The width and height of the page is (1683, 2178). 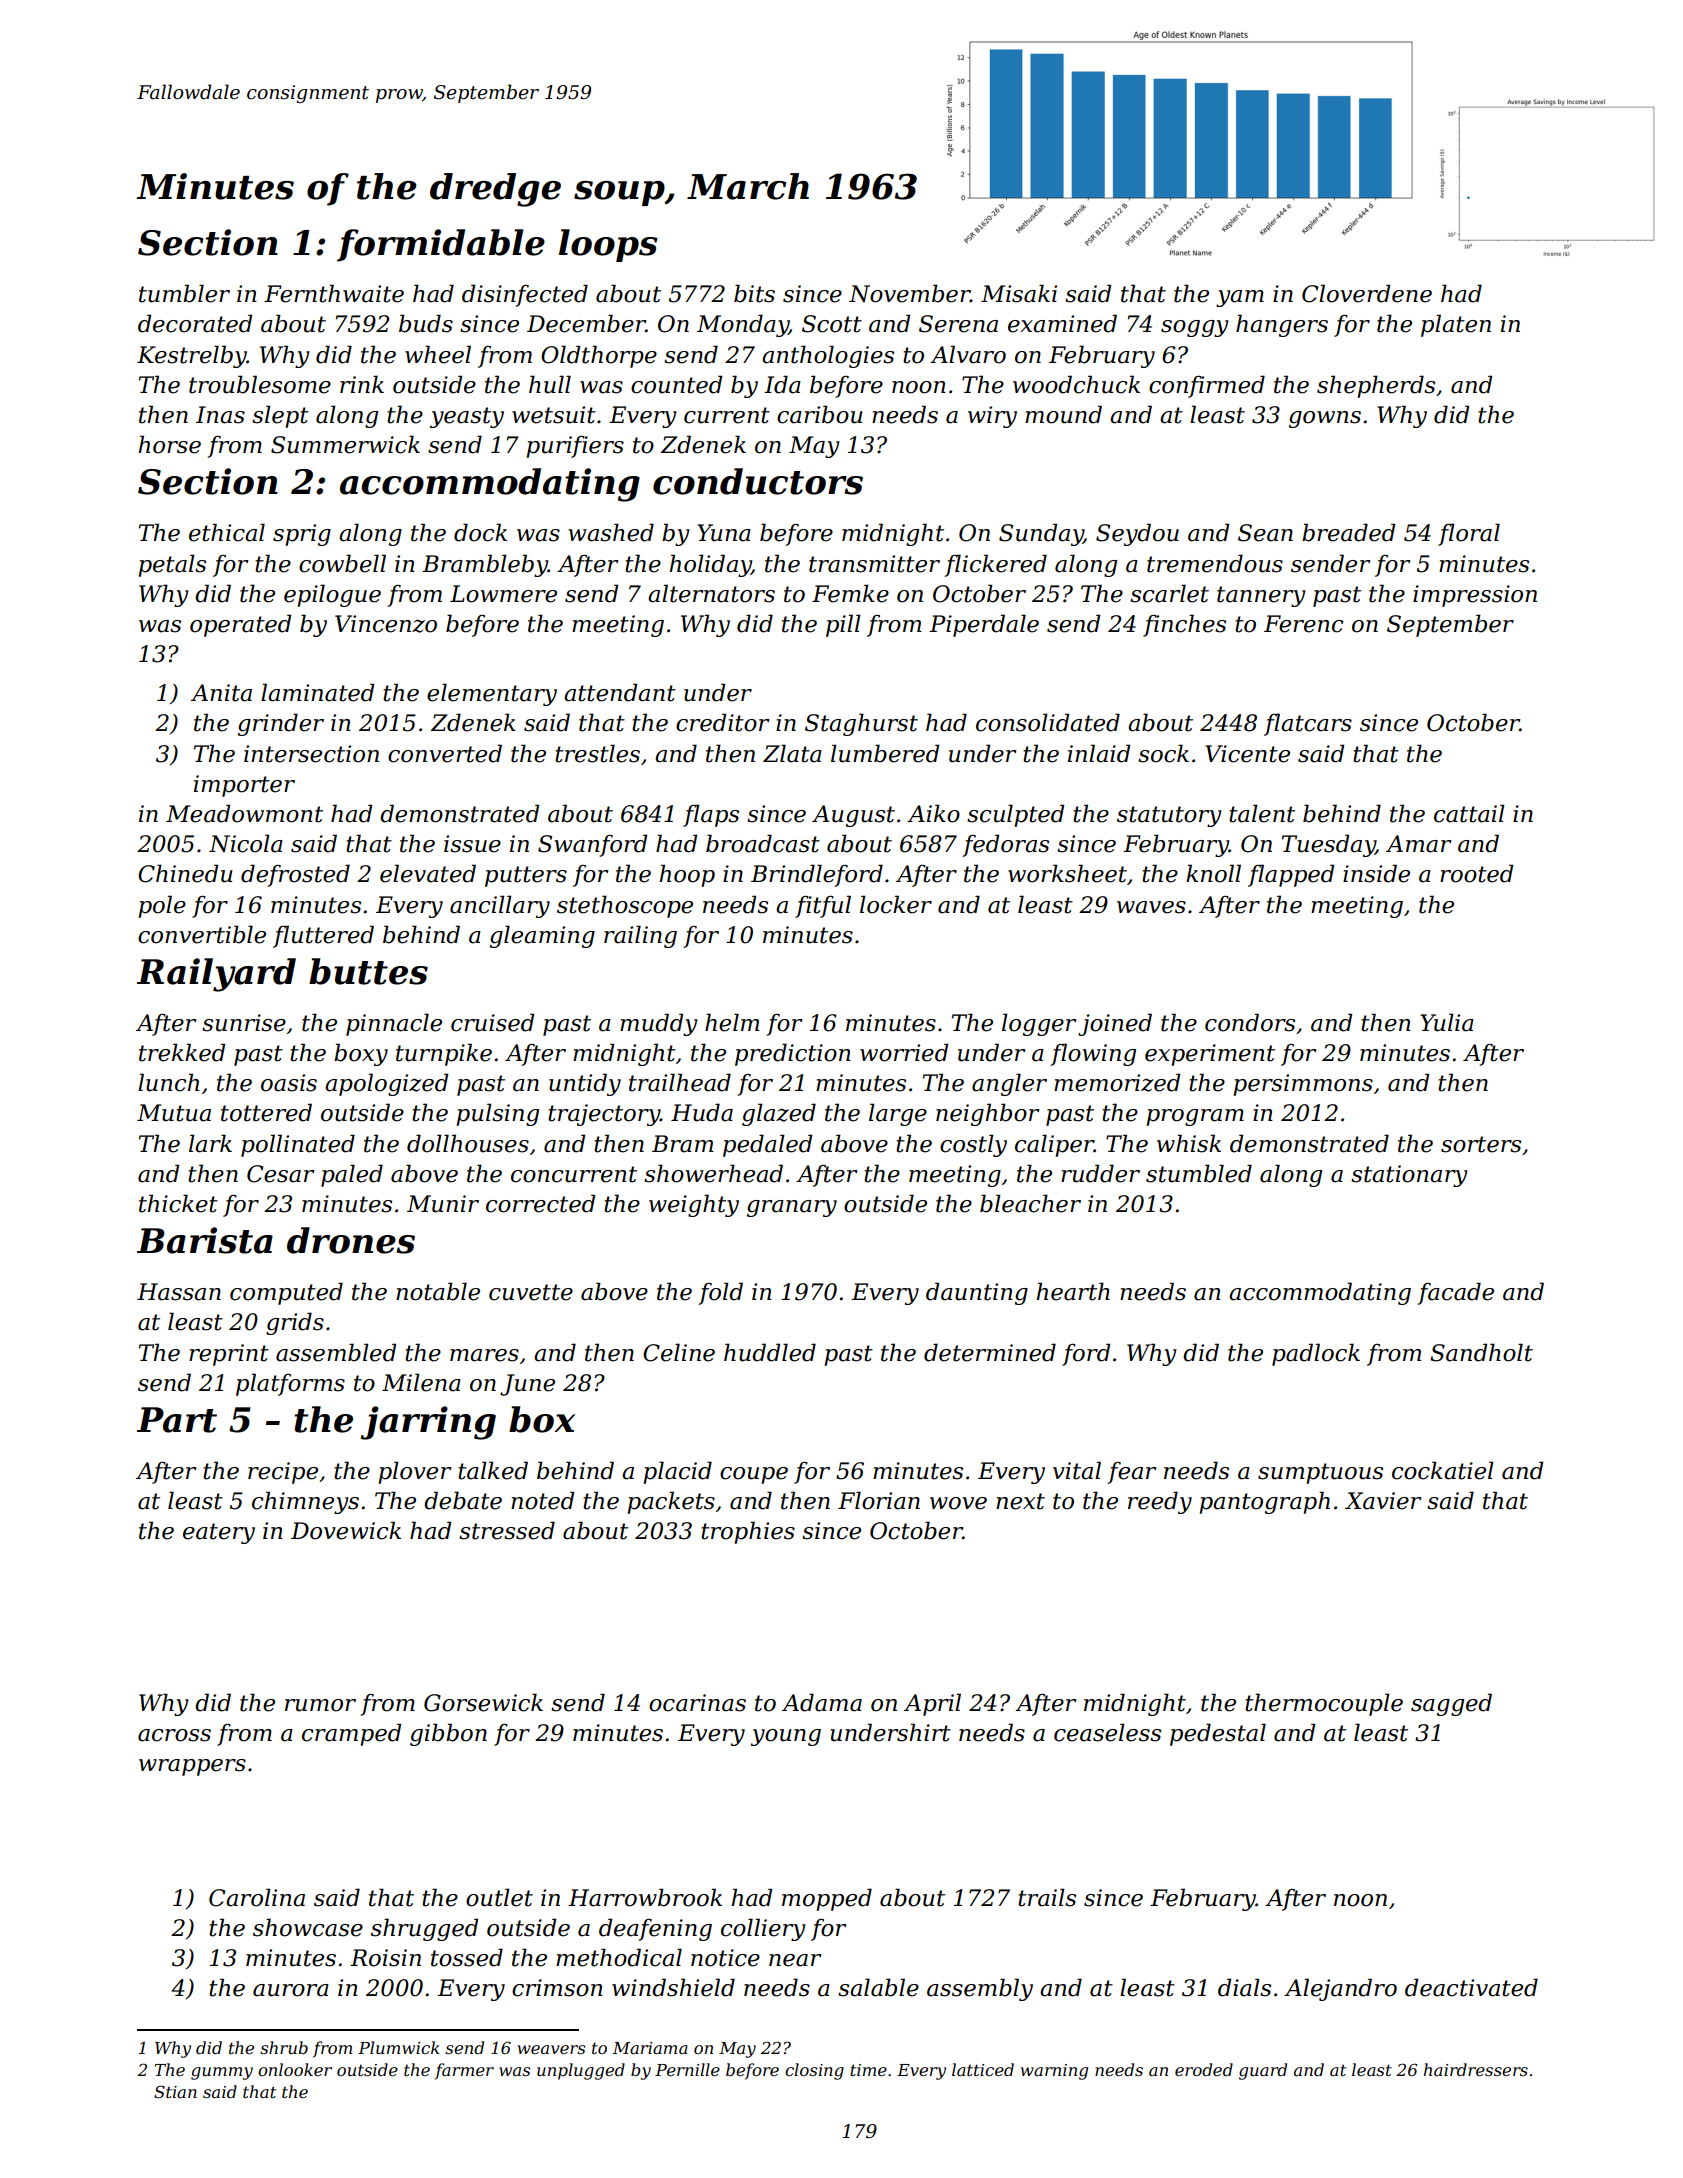 What do you see at coordinates (608, 245) in the page?
I see `loops` at bounding box center [608, 245].
